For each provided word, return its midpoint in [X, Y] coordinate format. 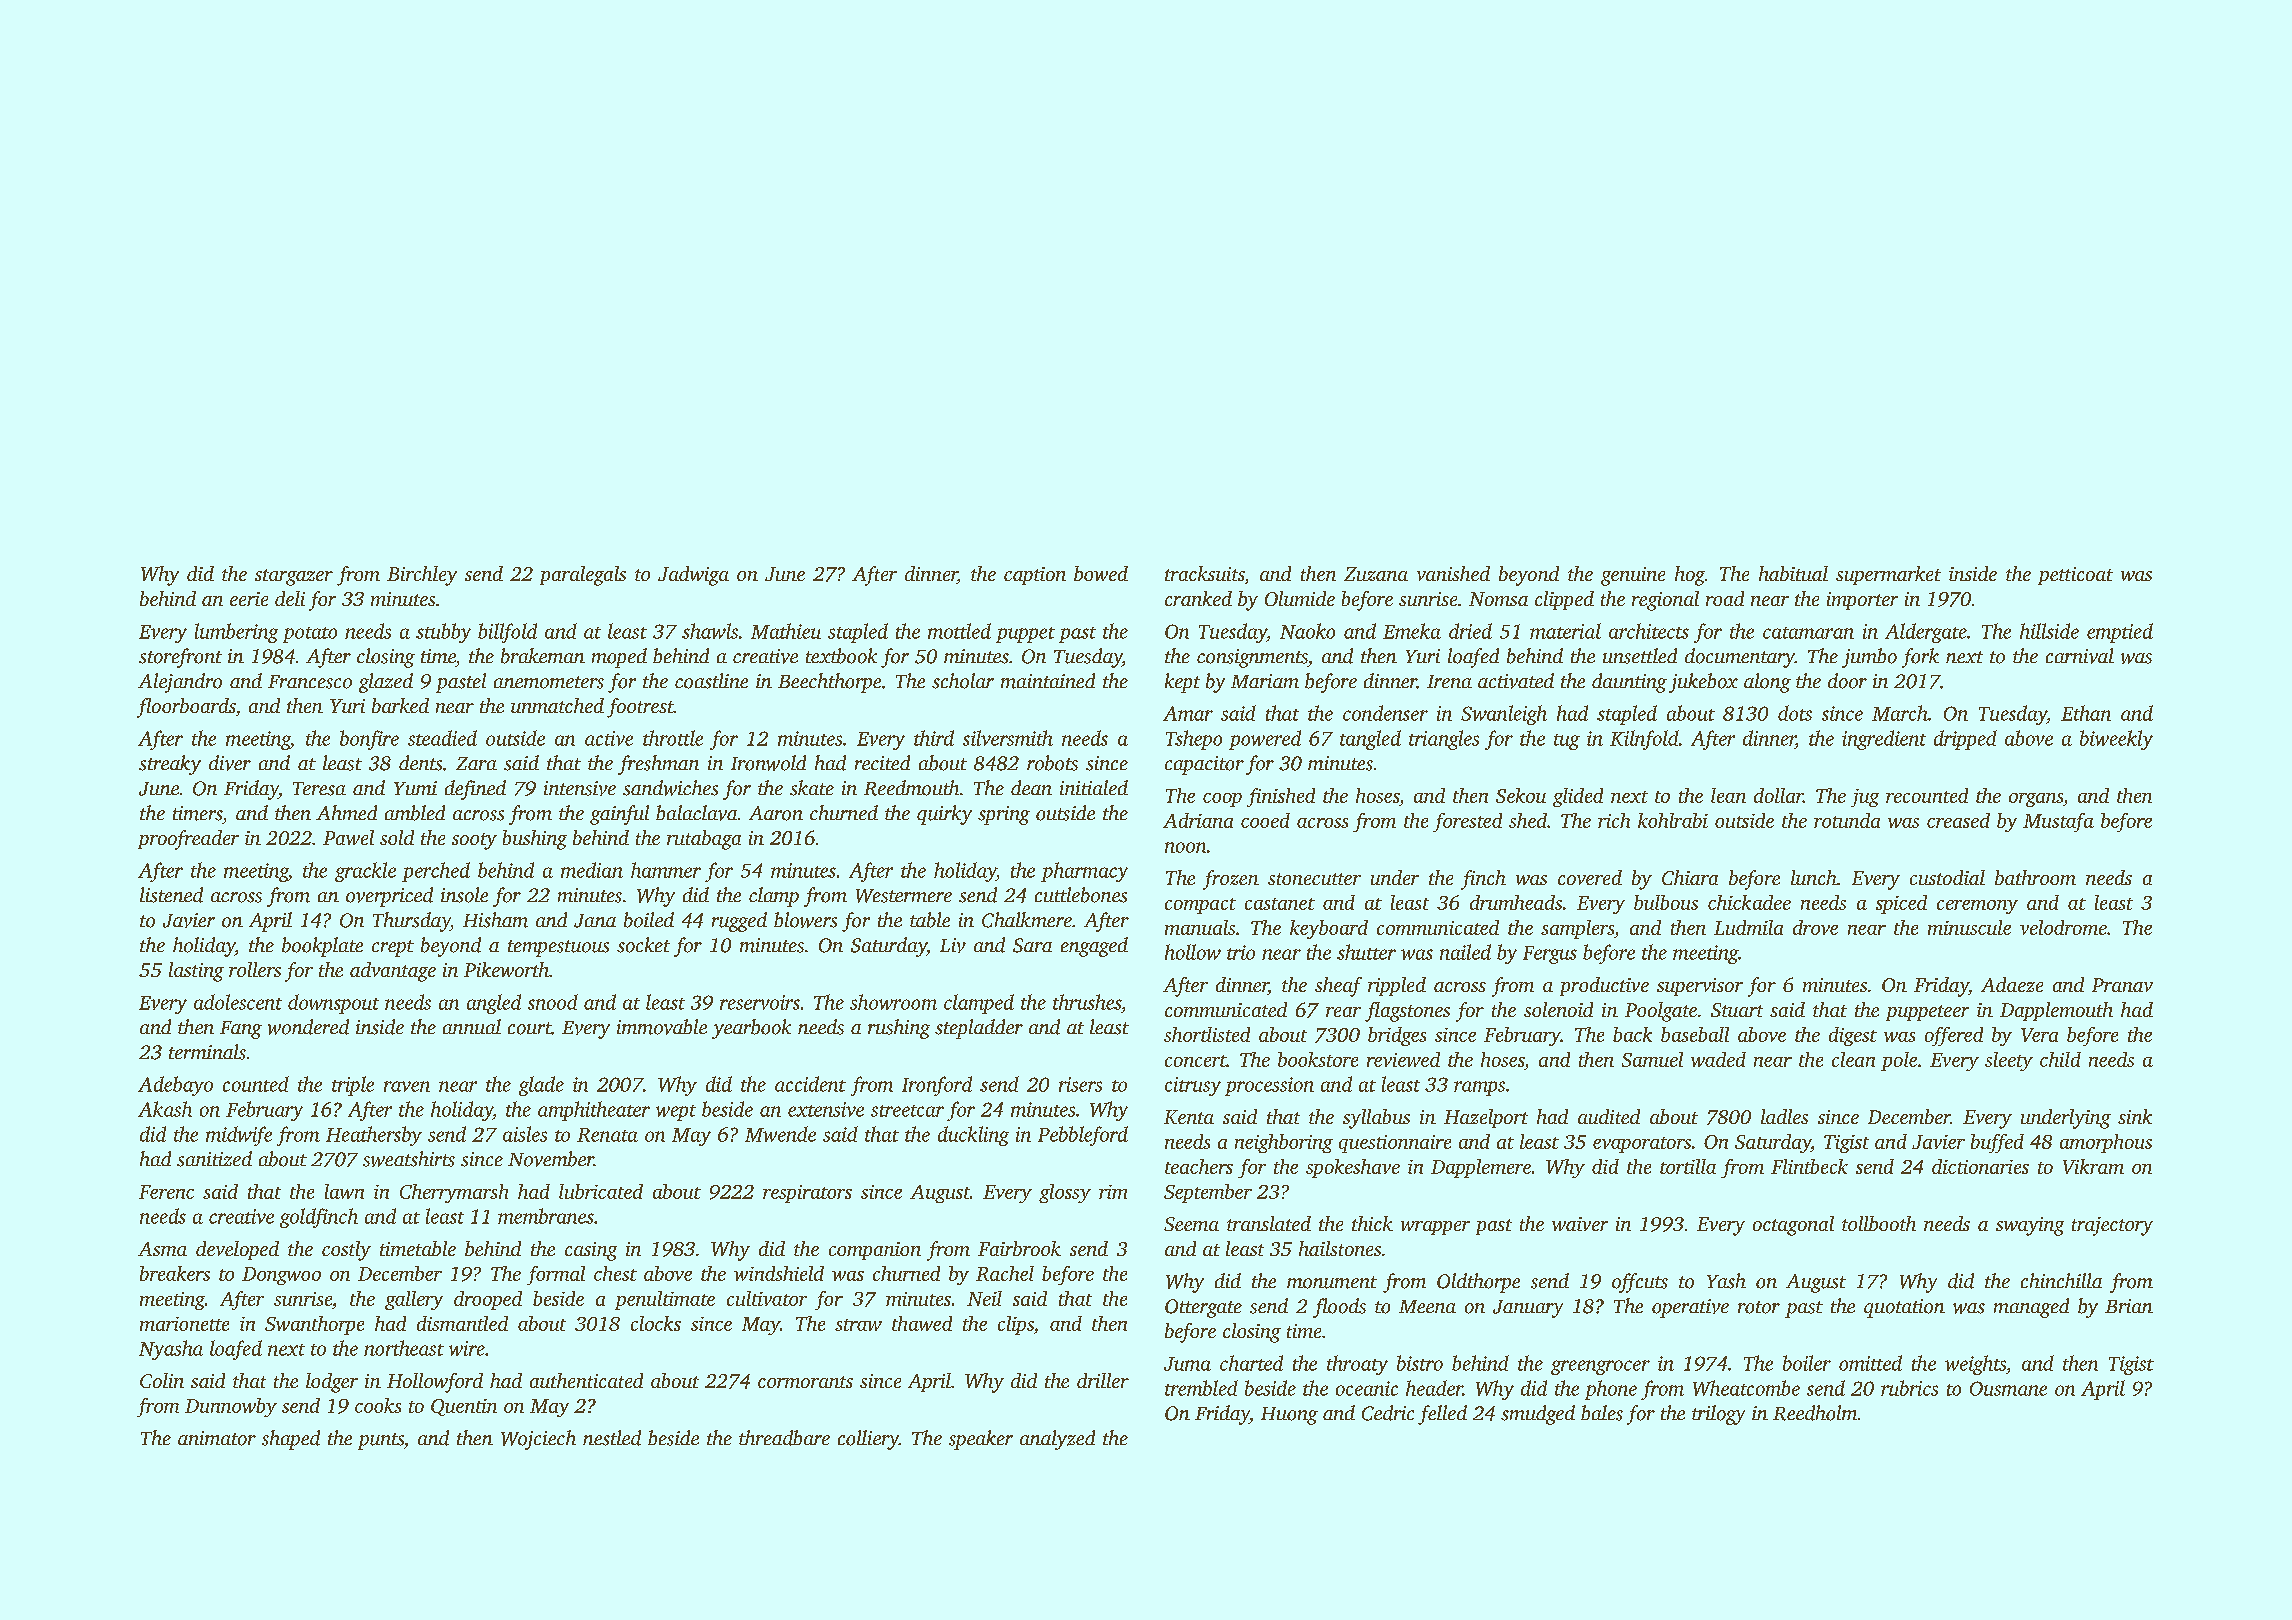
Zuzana [1376, 574]
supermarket [1888, 575]
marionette [184, 1324]
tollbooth [1879, 1223]
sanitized [214, 1159]
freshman [658, 765]
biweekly [2116, 740]
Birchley [422, 576]
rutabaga [704, 840]
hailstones [1340, 1248]
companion [875, 1251]
